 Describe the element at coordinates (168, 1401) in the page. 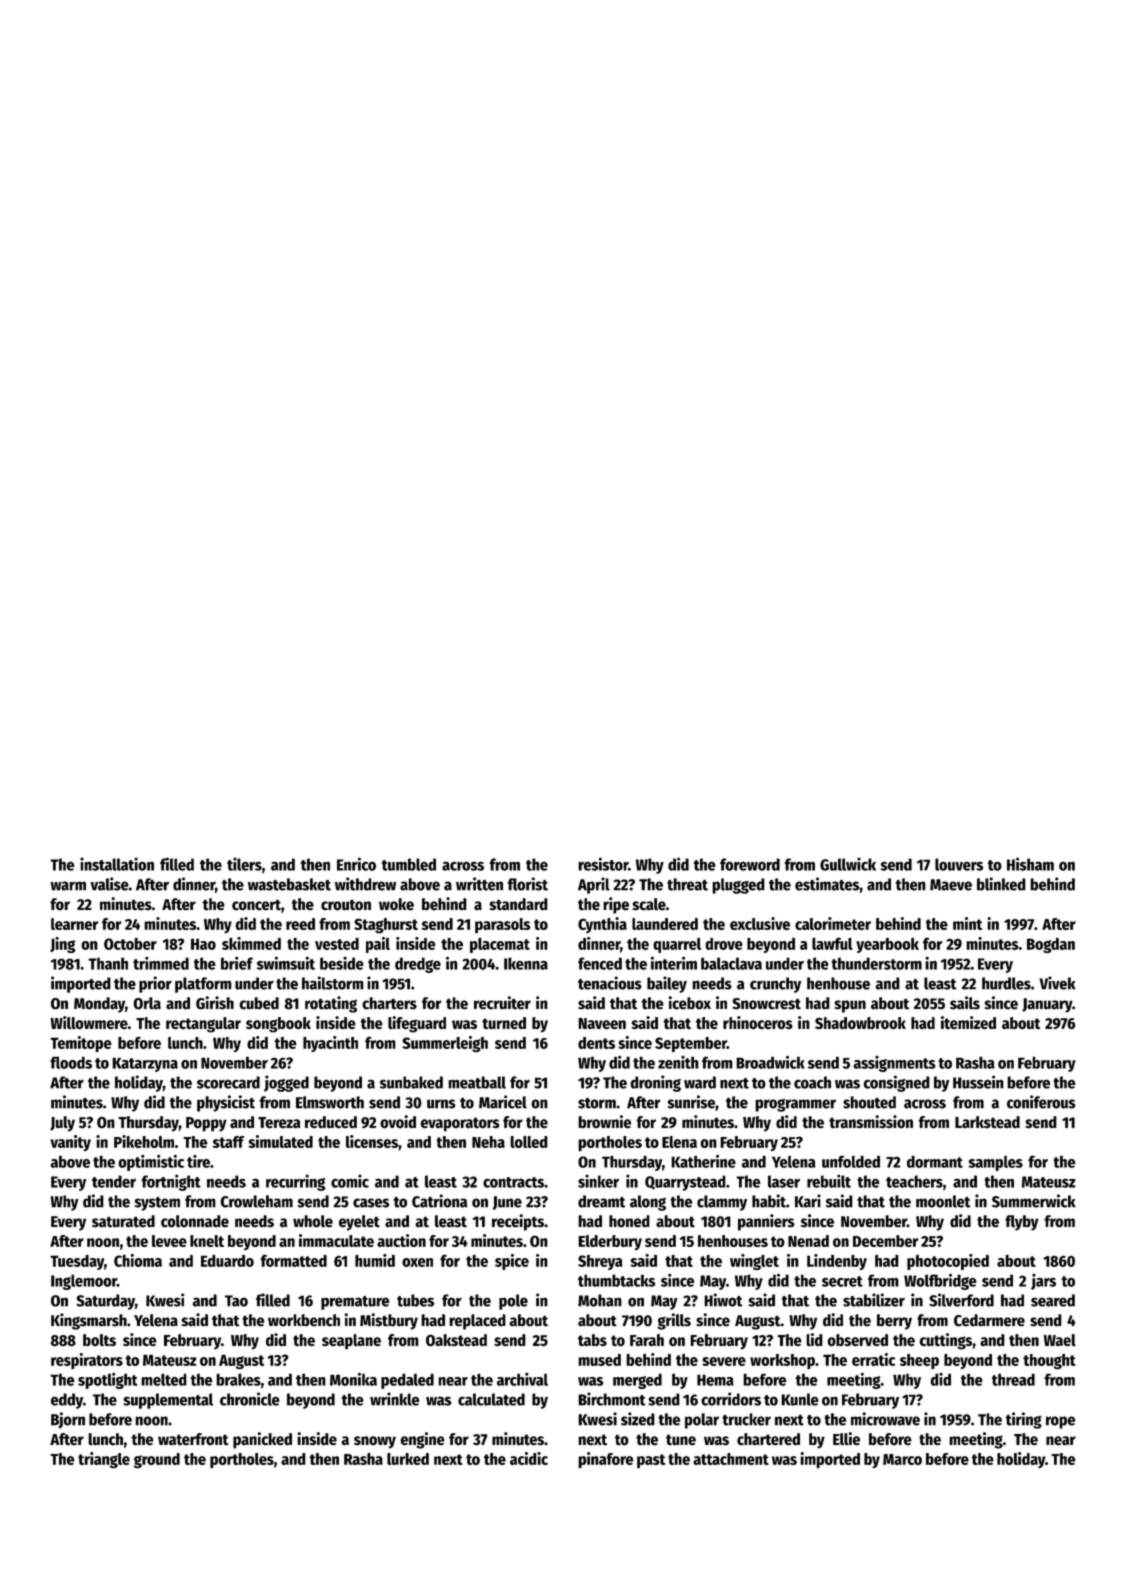

I see `supplemental` at that location.
